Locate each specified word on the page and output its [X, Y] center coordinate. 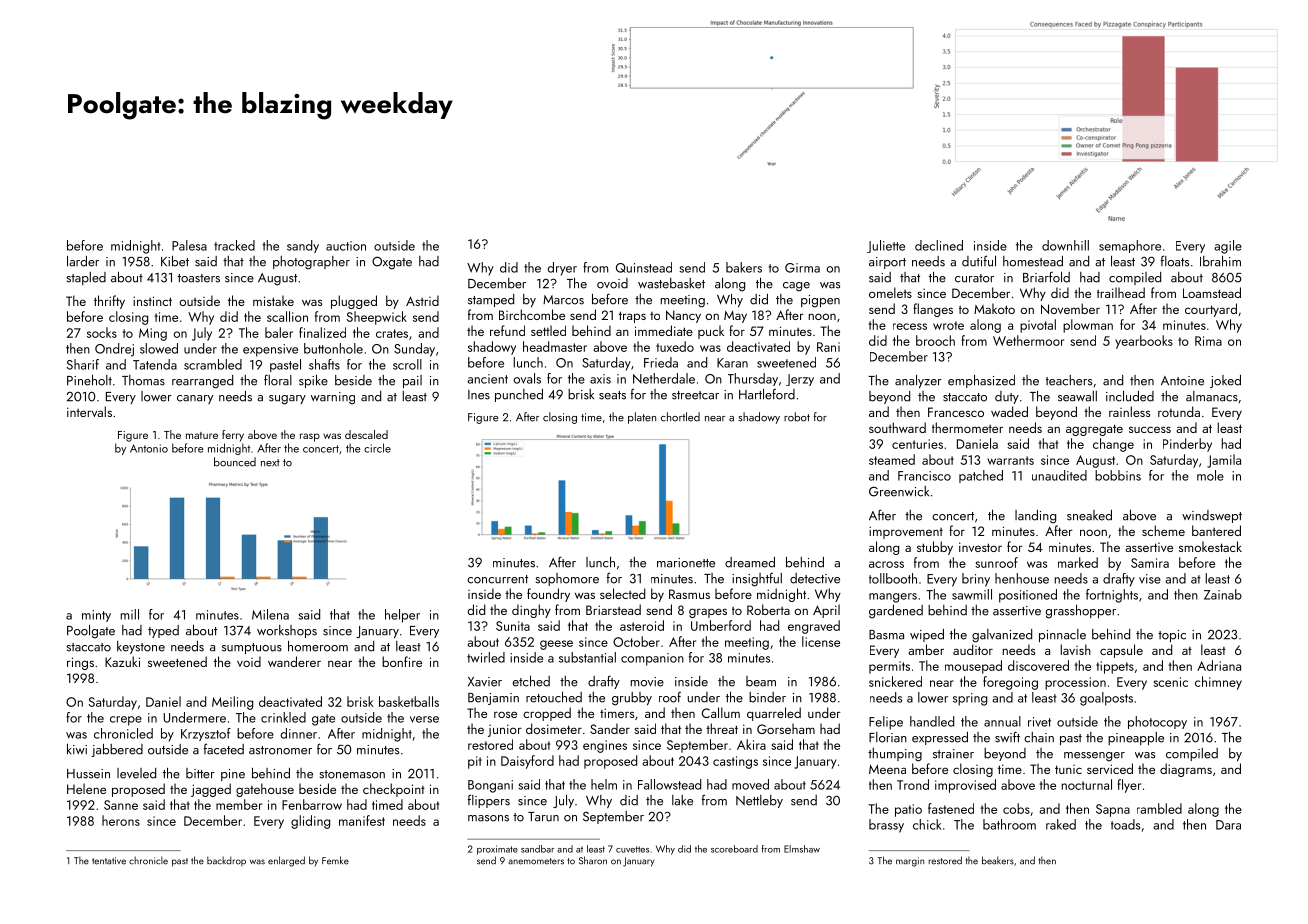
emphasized [981, 381]
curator [974, 278]
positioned [1028, 596]
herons [121, 820]
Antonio [149, 448]
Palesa [189, 245]
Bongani [490, 786]
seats [612, 395]
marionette [686, 563]
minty [96, 616]
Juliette [886, 246]
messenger [1094, 757]
